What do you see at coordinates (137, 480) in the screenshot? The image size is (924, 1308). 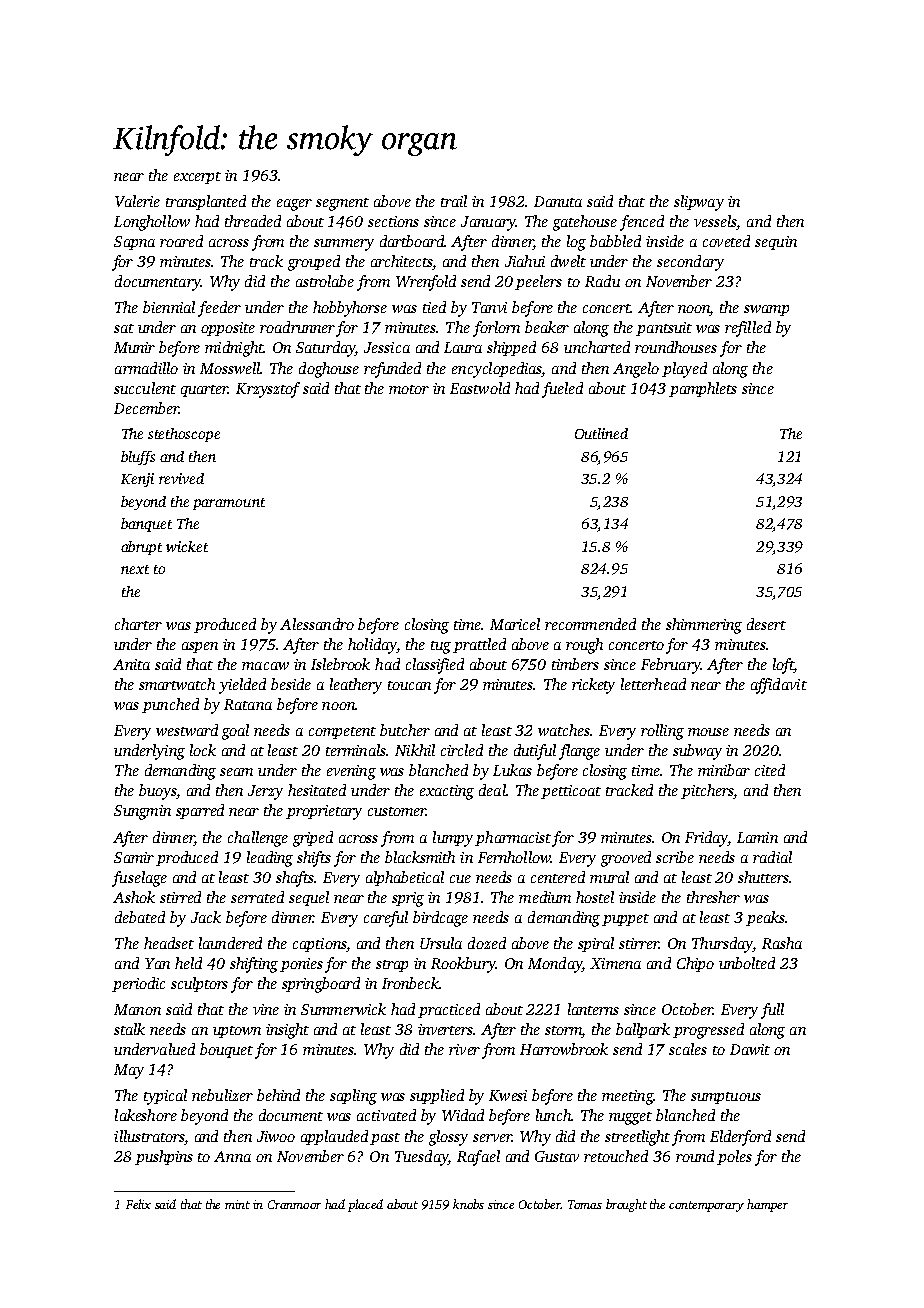 I see `Kenji` at bounding box center [137, 480].
